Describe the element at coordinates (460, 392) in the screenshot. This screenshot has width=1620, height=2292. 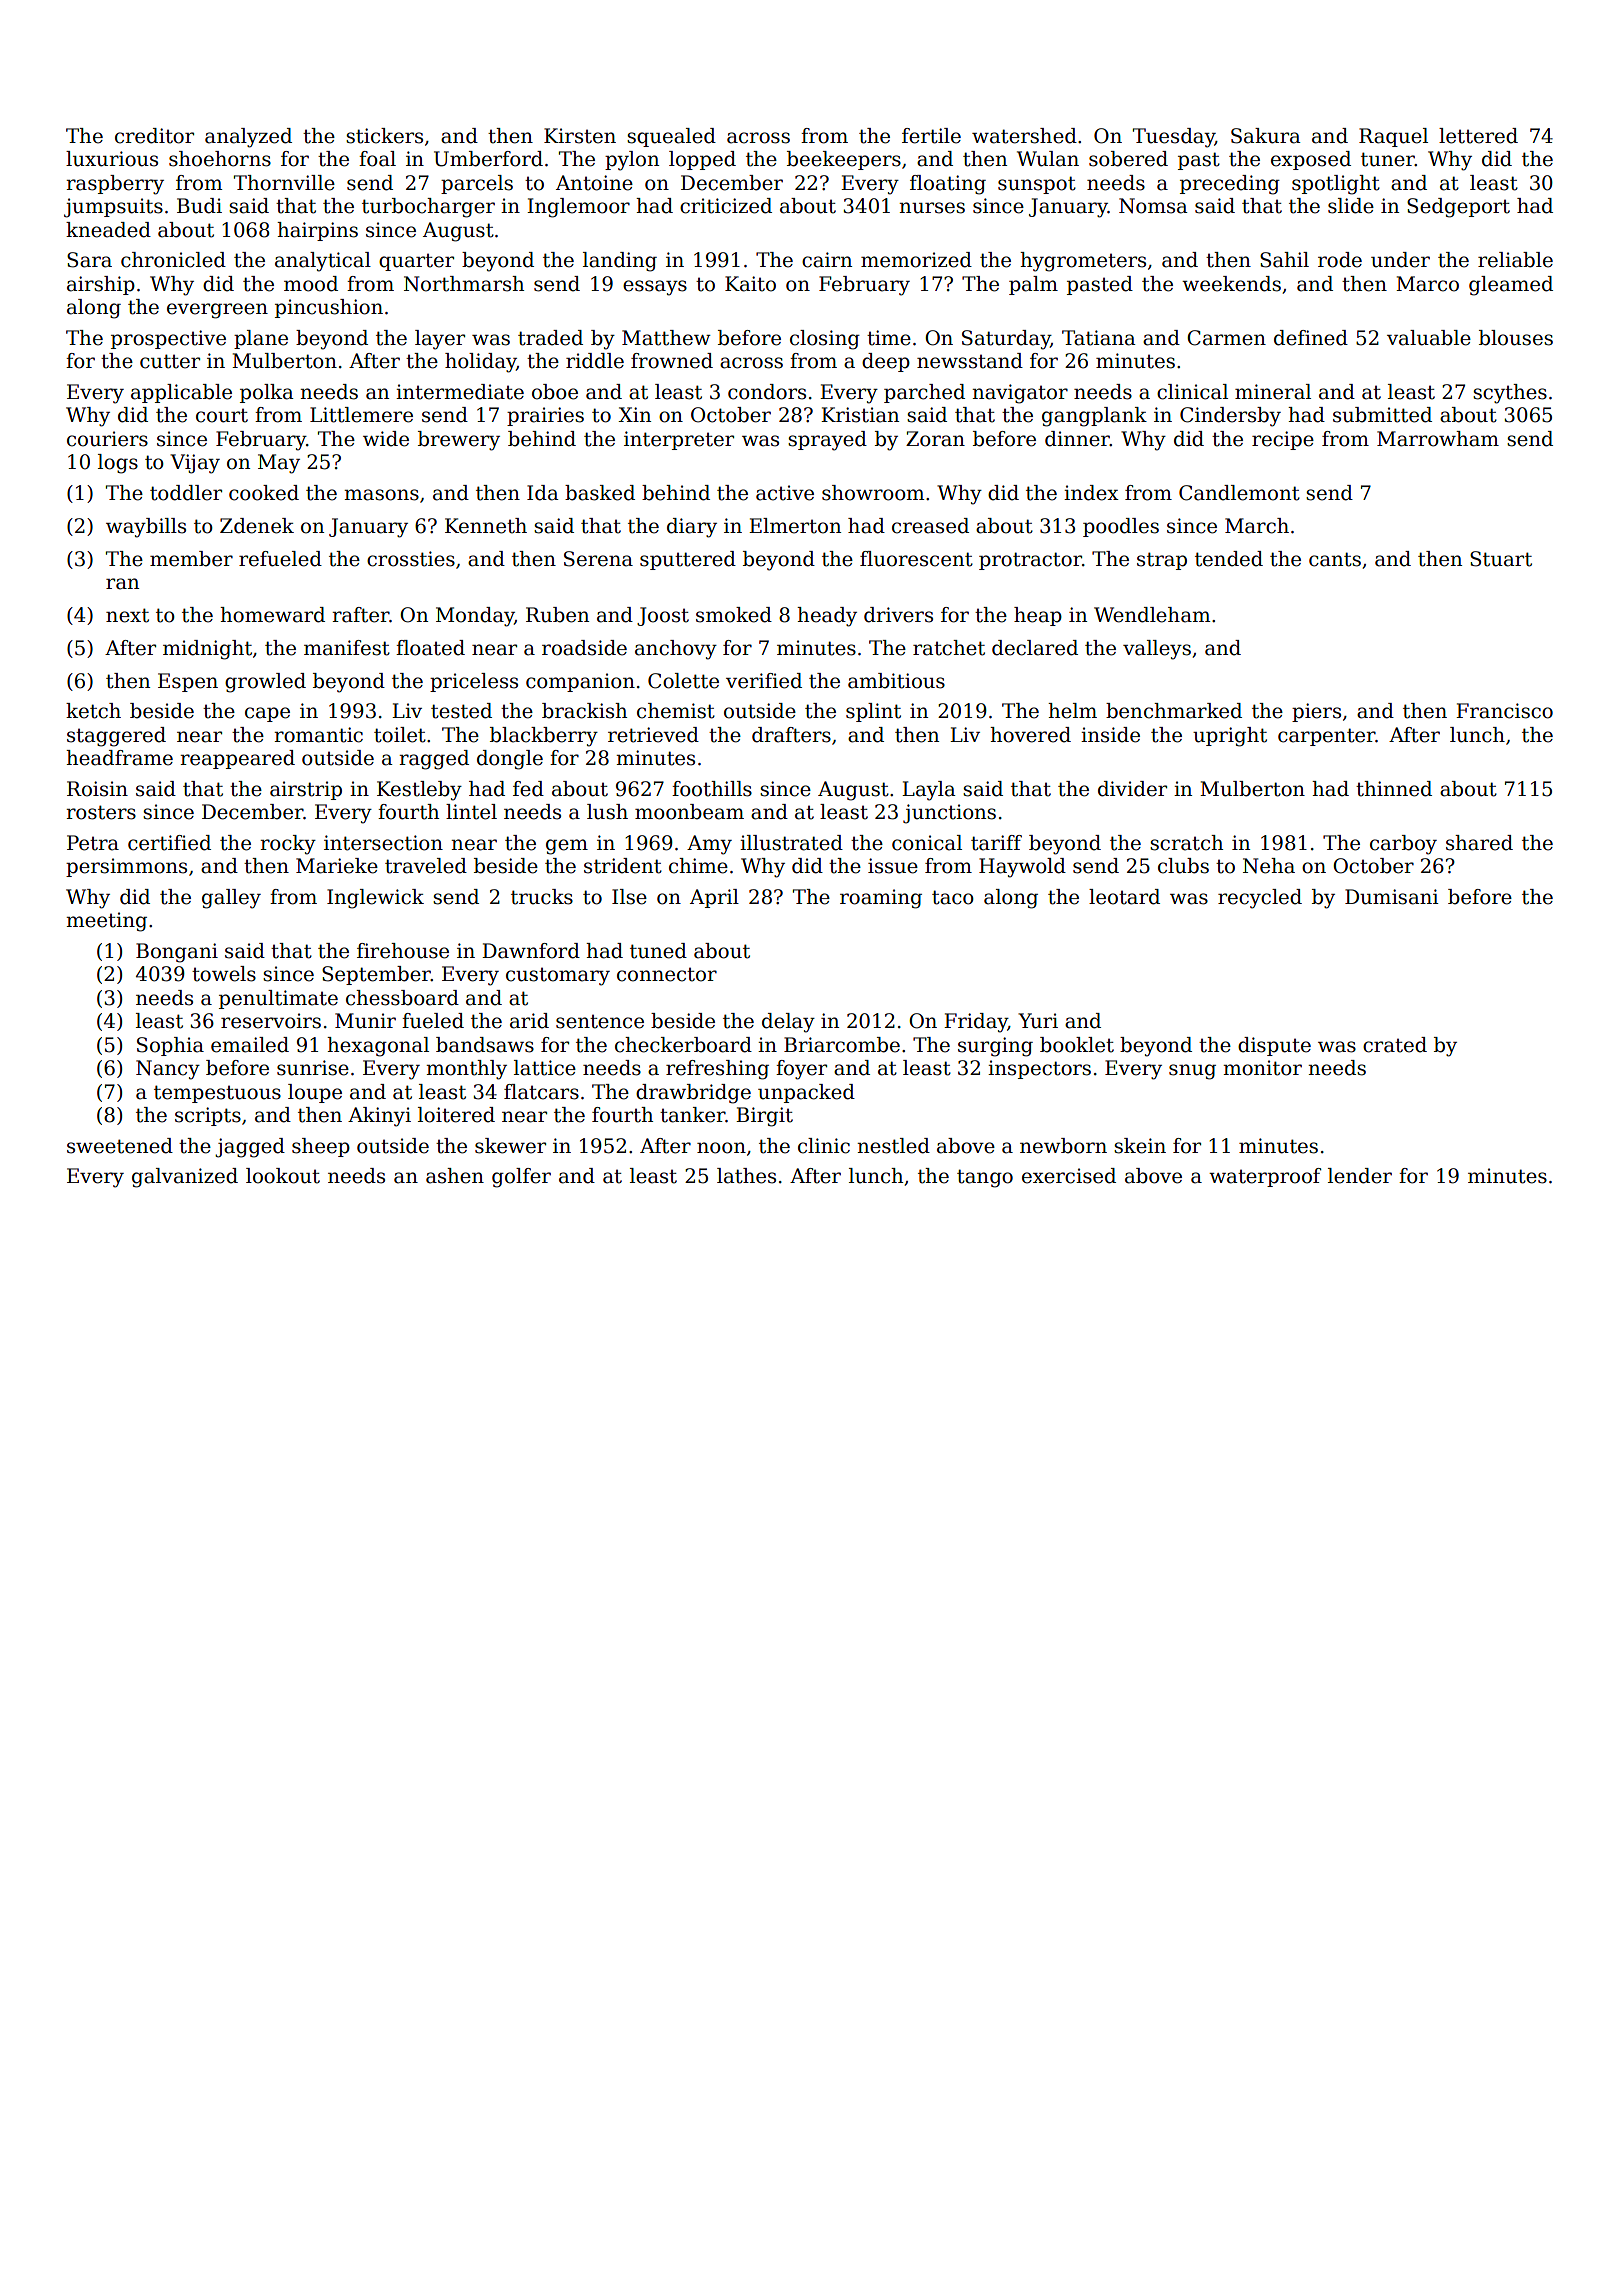
I see `intermediate` at that location.
